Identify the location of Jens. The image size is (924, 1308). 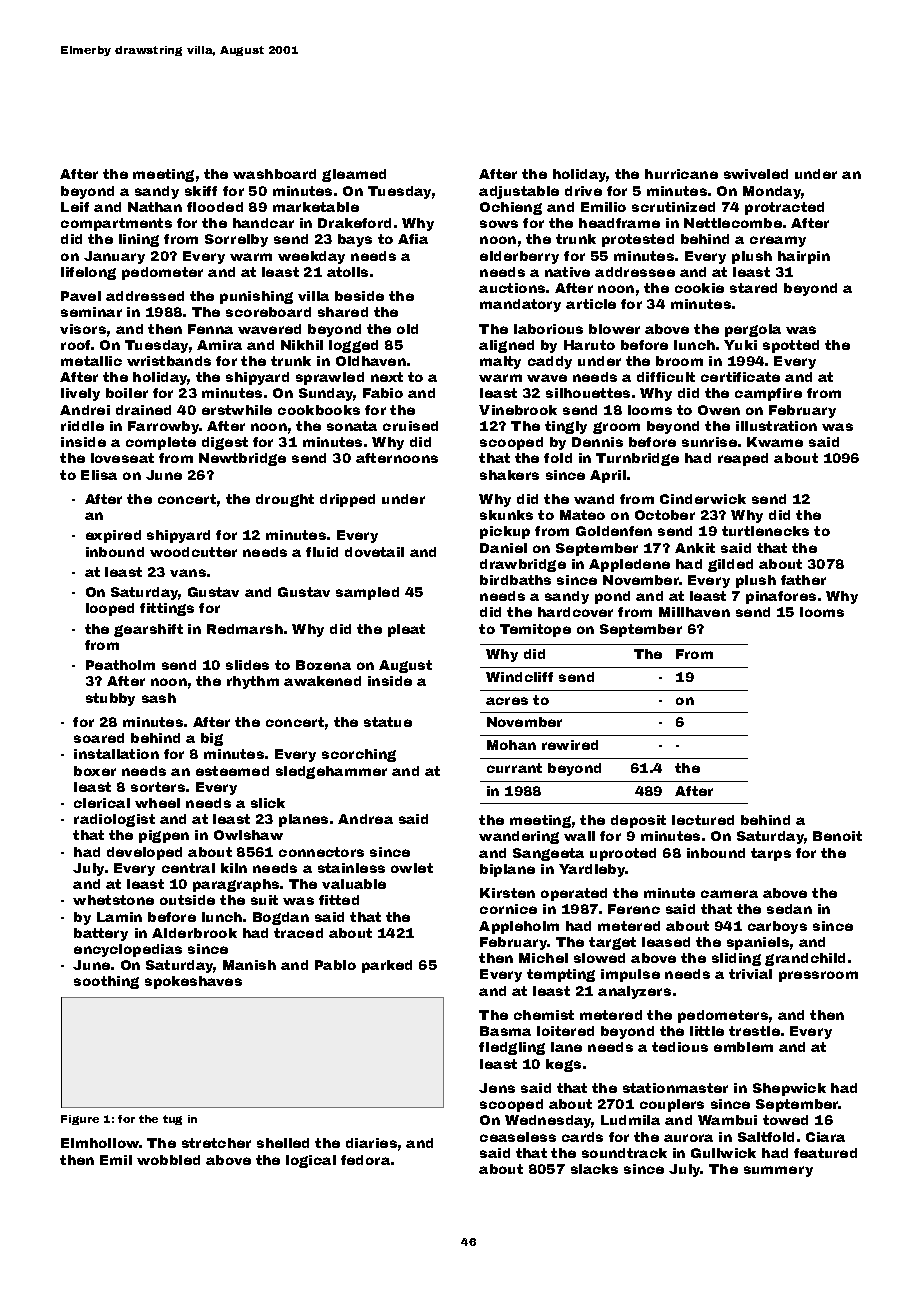
(497, 1088).
